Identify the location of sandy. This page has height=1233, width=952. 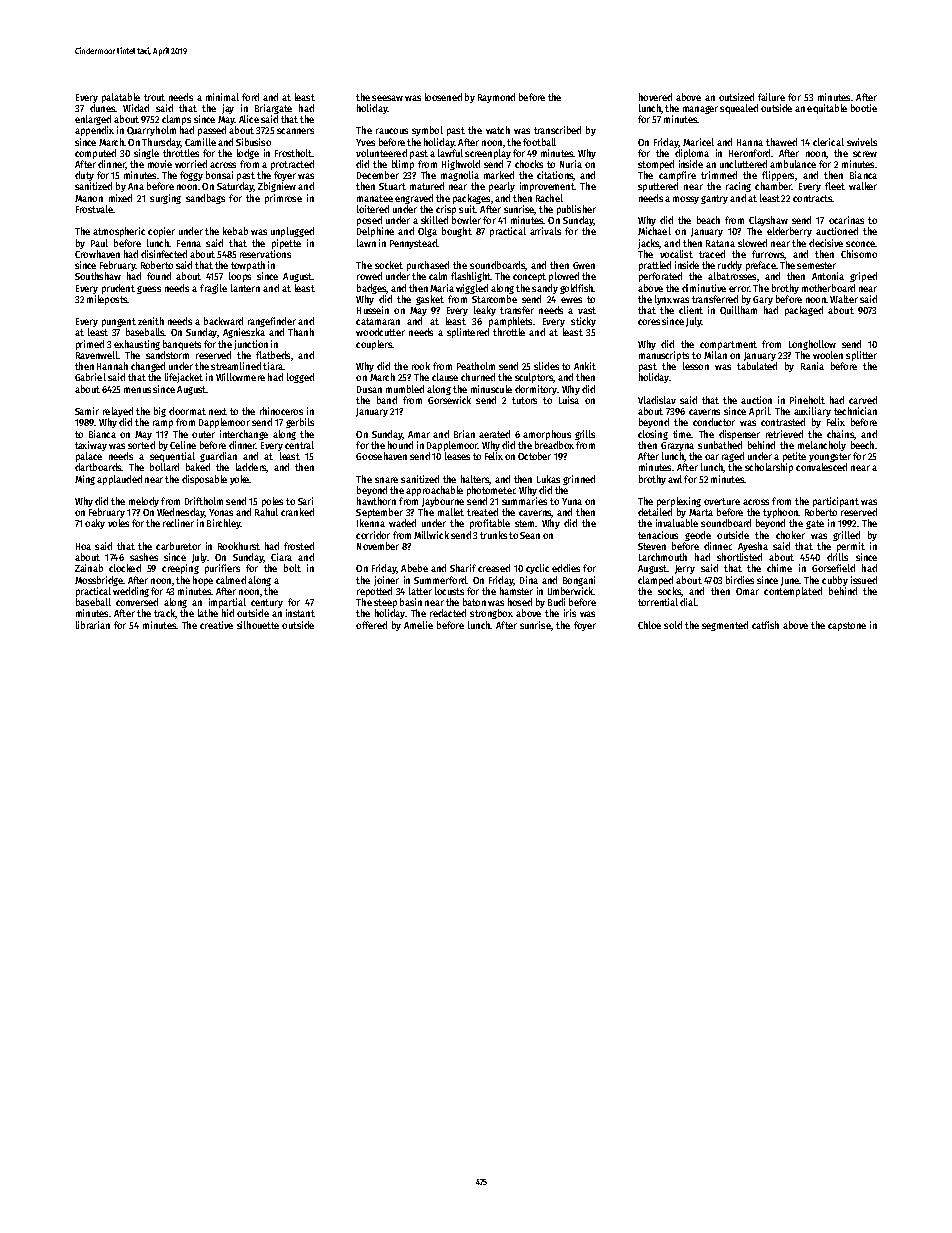
(545, 289).
